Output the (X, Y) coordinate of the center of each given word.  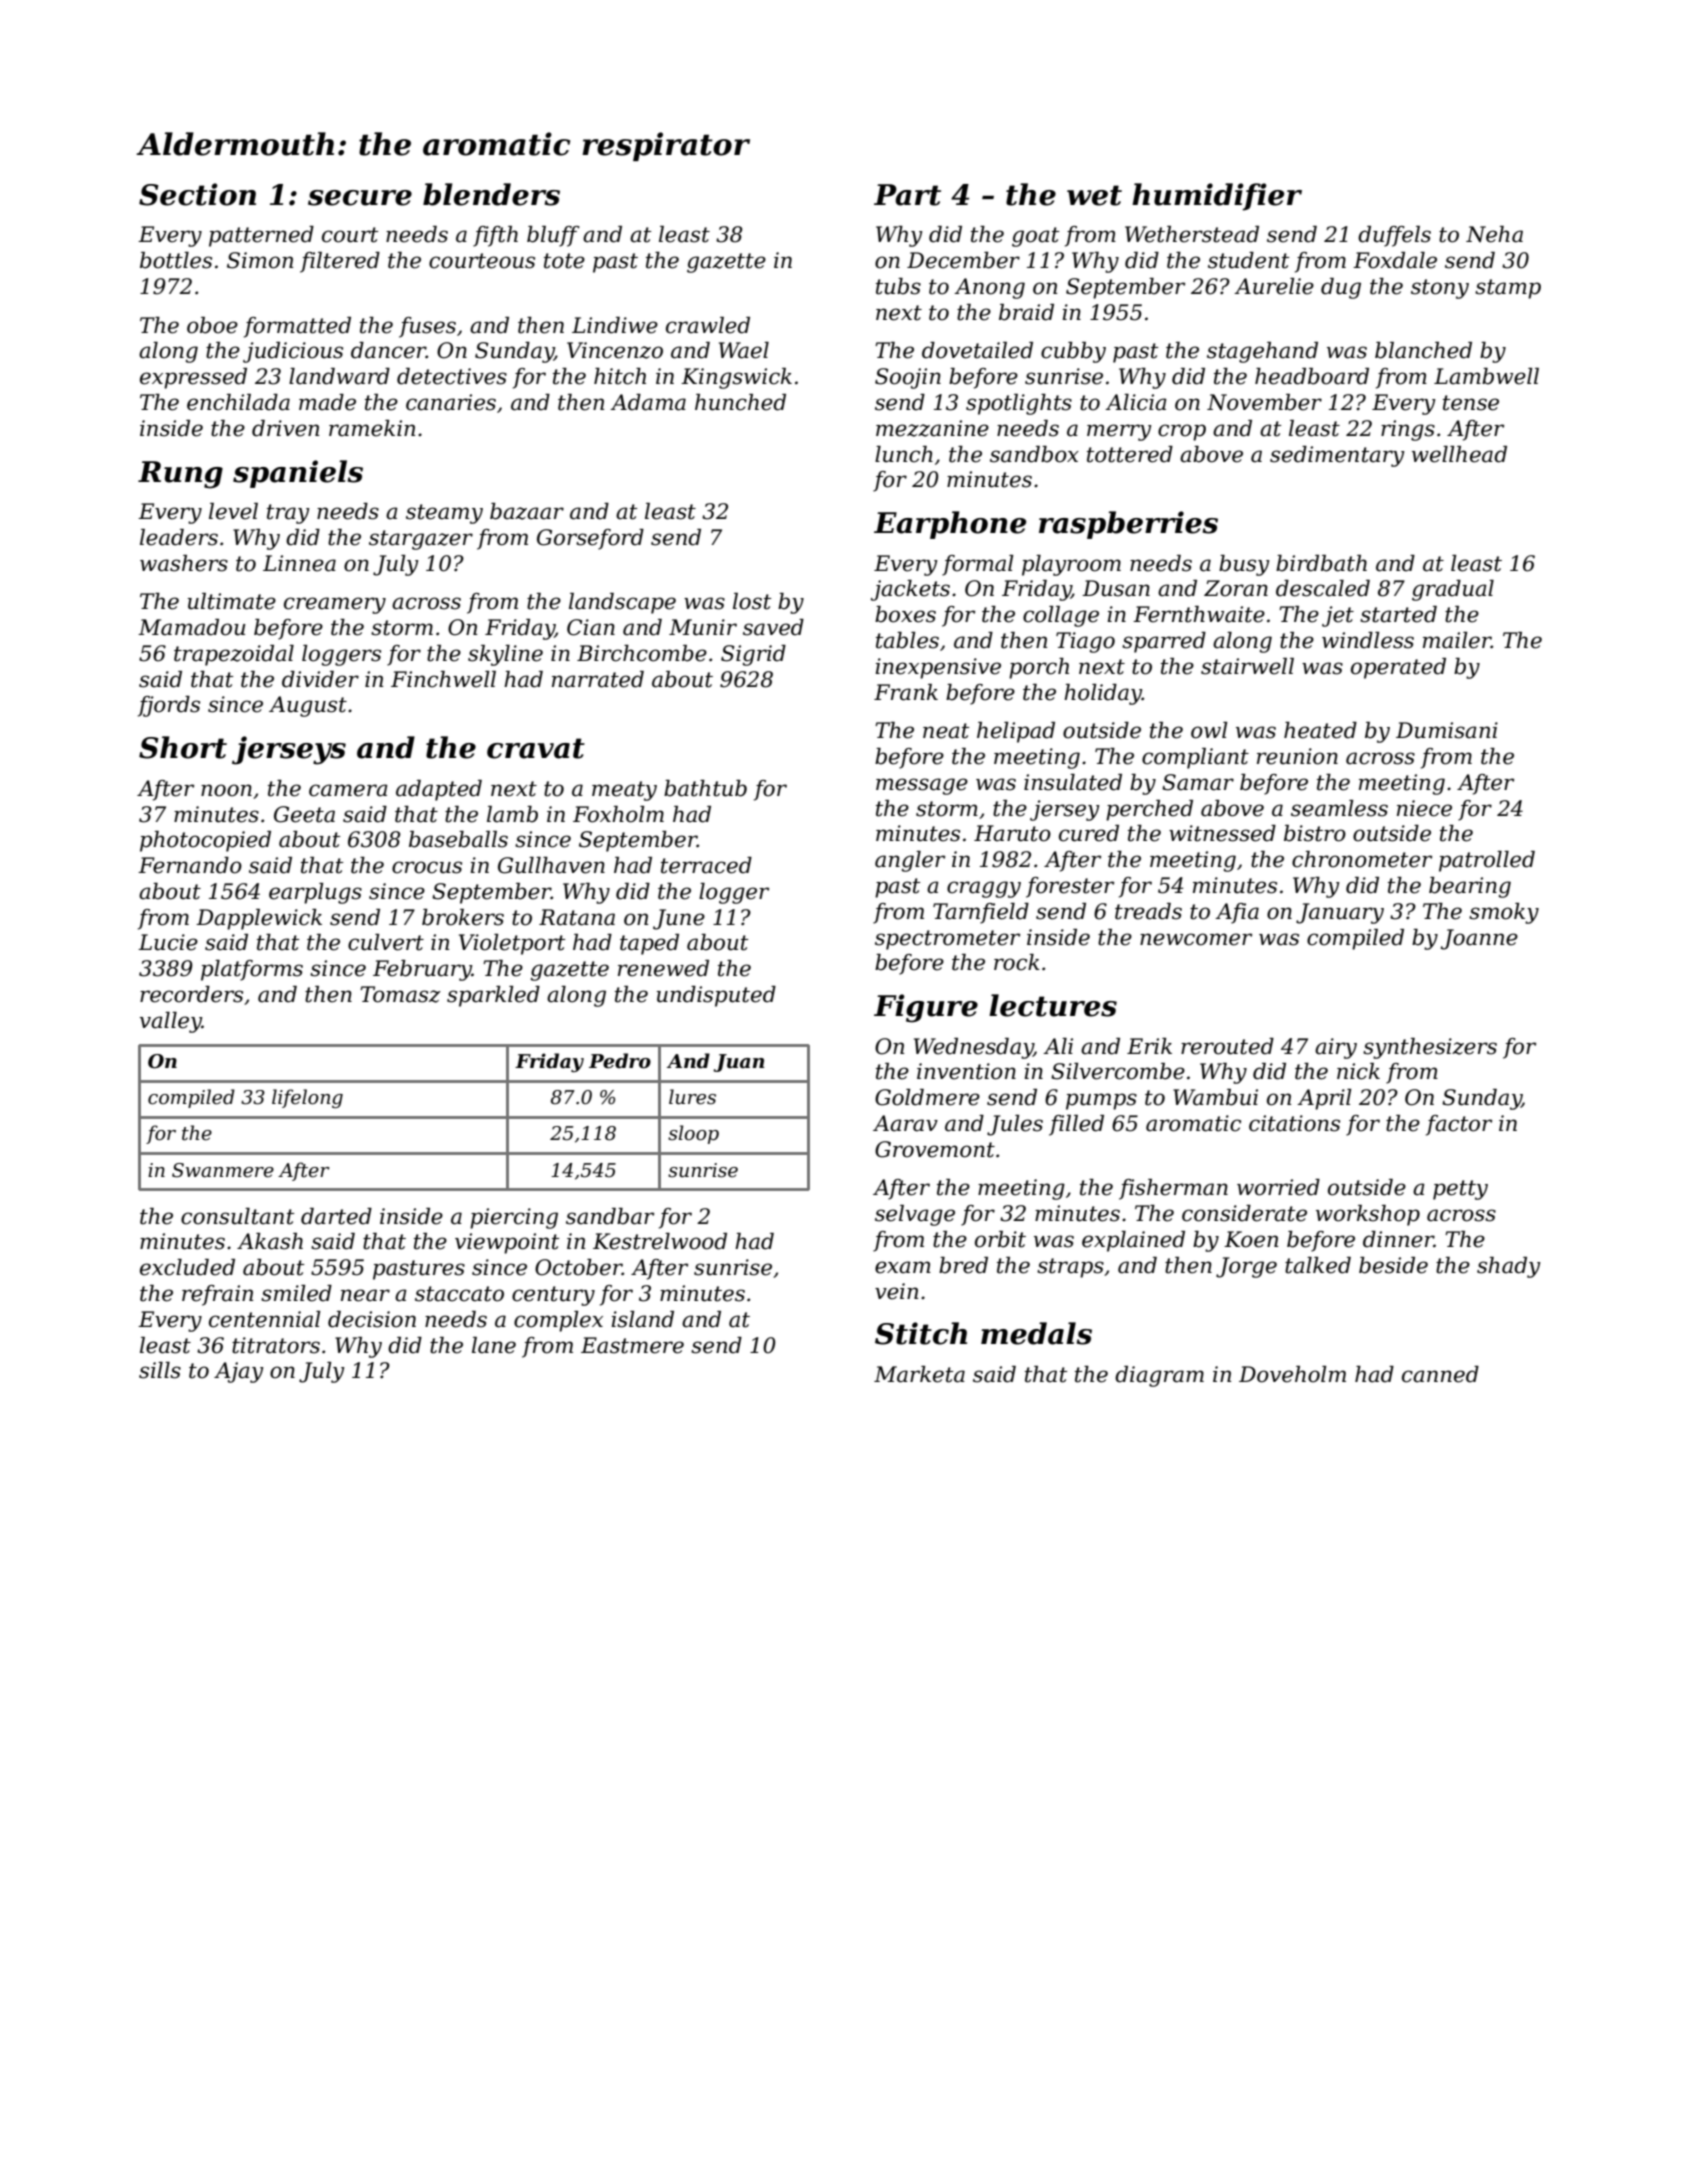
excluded (187, 1267)
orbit (1000, 1239)
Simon (260, 260)
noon (226, 790)
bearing (1470, 887)
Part (907, 195)
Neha (1494, 234)
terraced (706, 865)
